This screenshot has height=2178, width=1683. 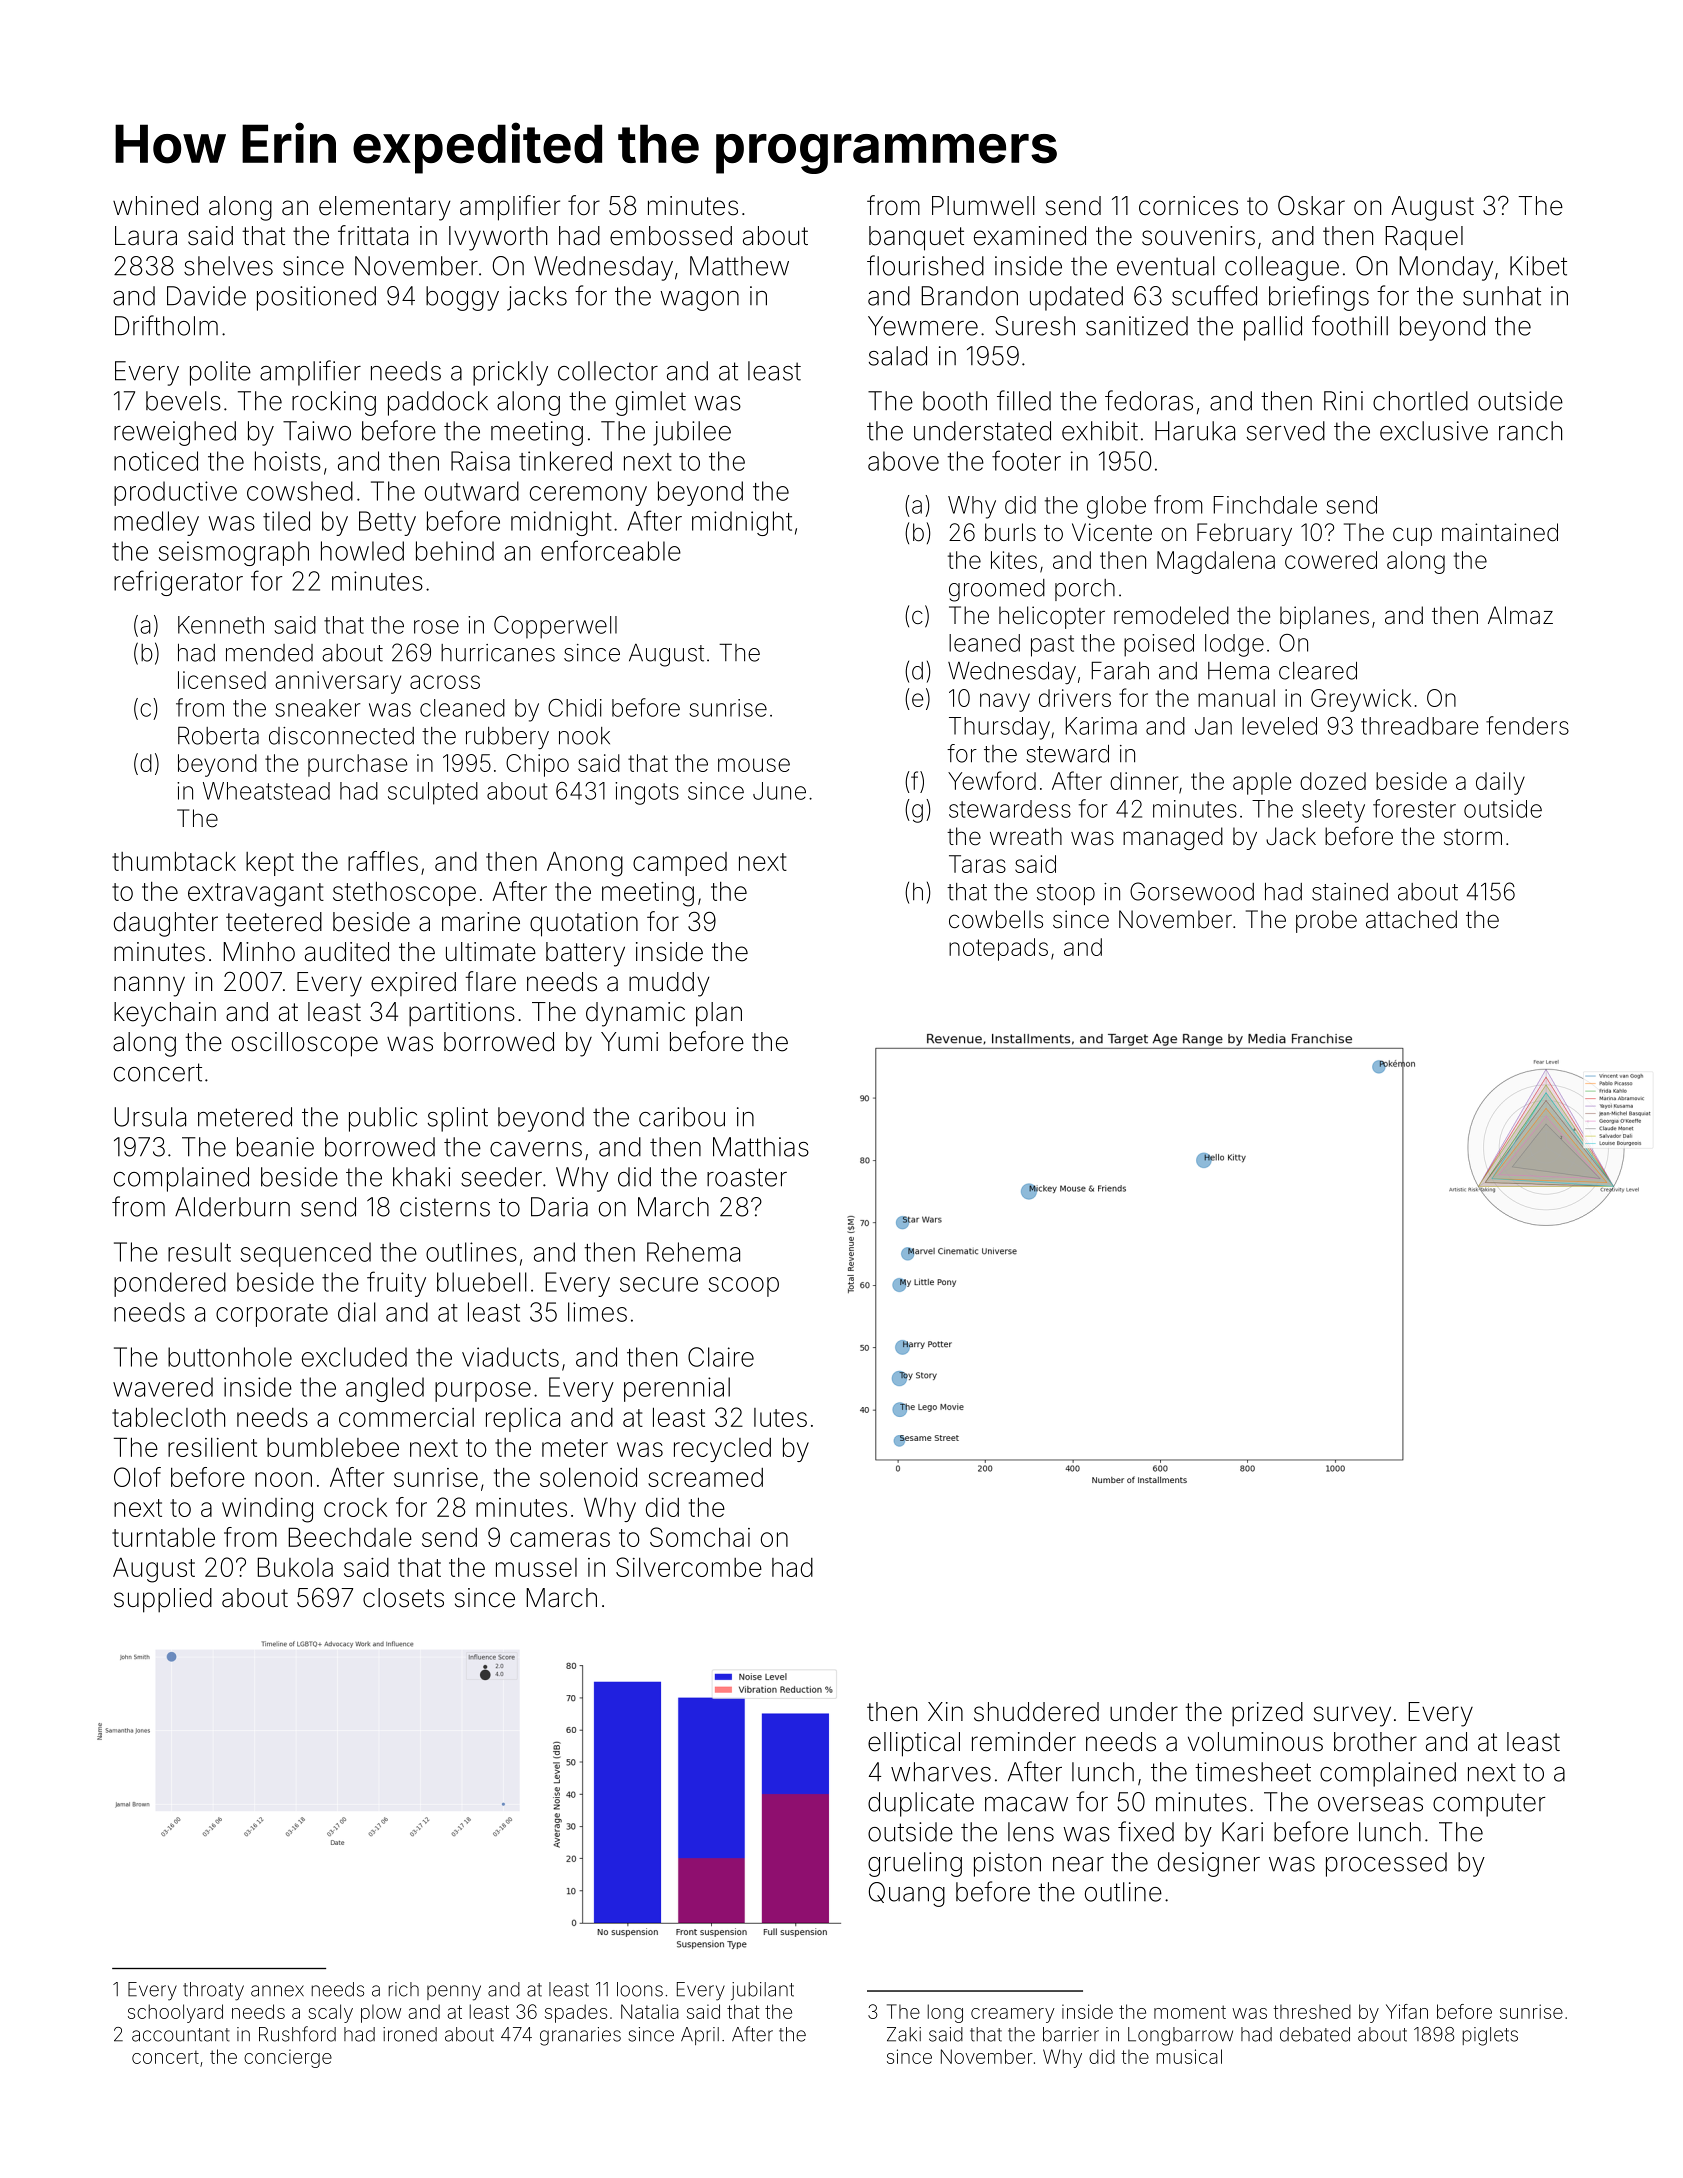 What do you see at coordinates (338, 682) in the screenshot?
I see `anniversary` at bounding box center [338, 682].
